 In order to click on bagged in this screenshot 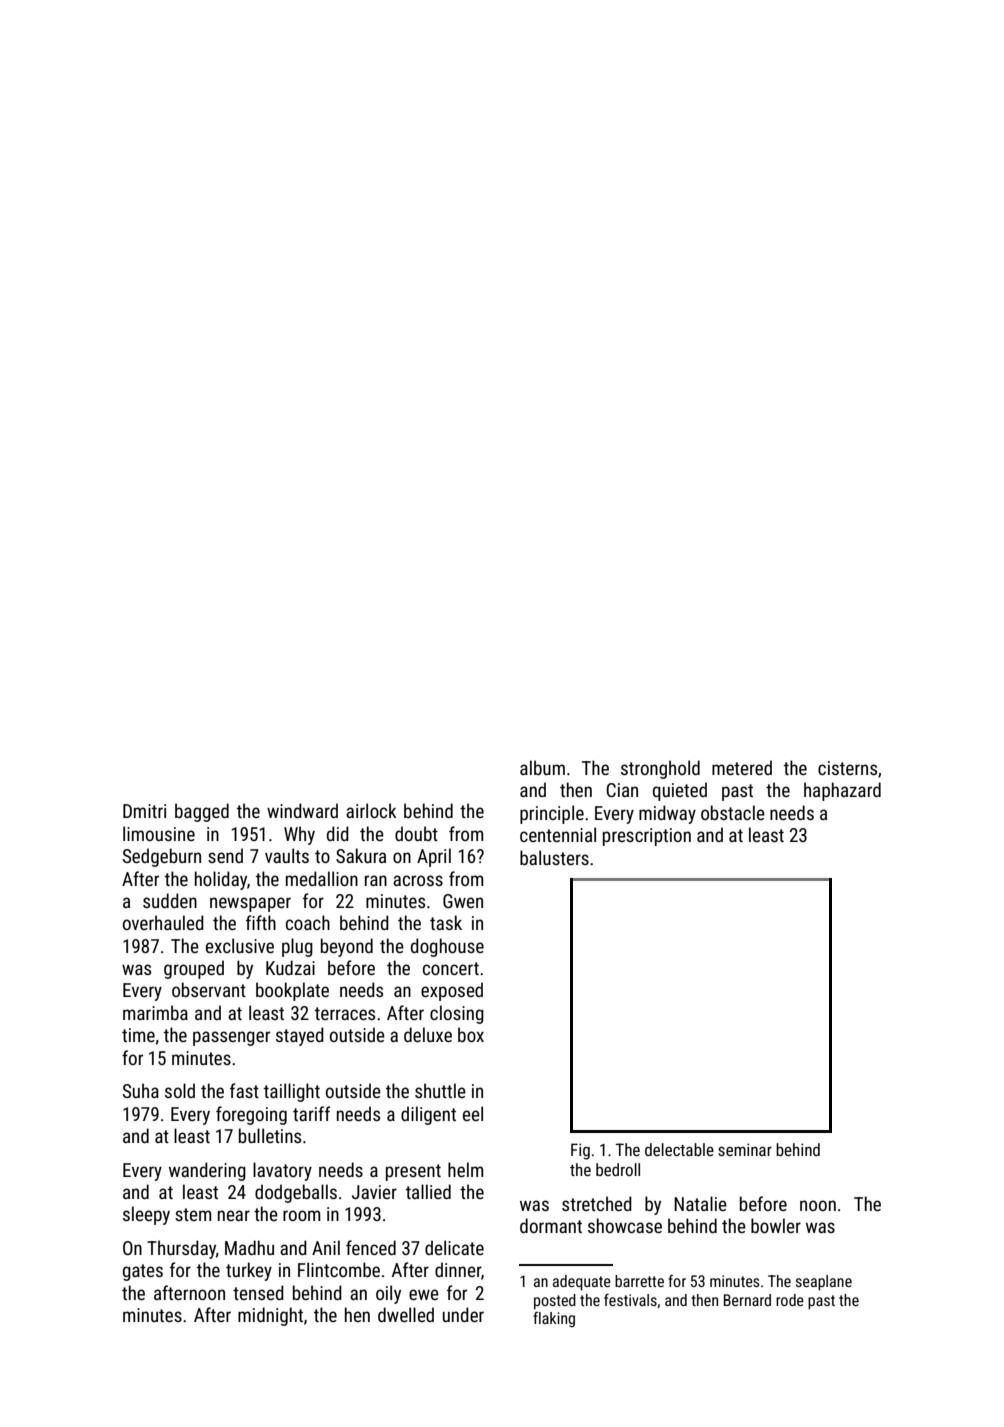, I will do `click(202, 812)`.
